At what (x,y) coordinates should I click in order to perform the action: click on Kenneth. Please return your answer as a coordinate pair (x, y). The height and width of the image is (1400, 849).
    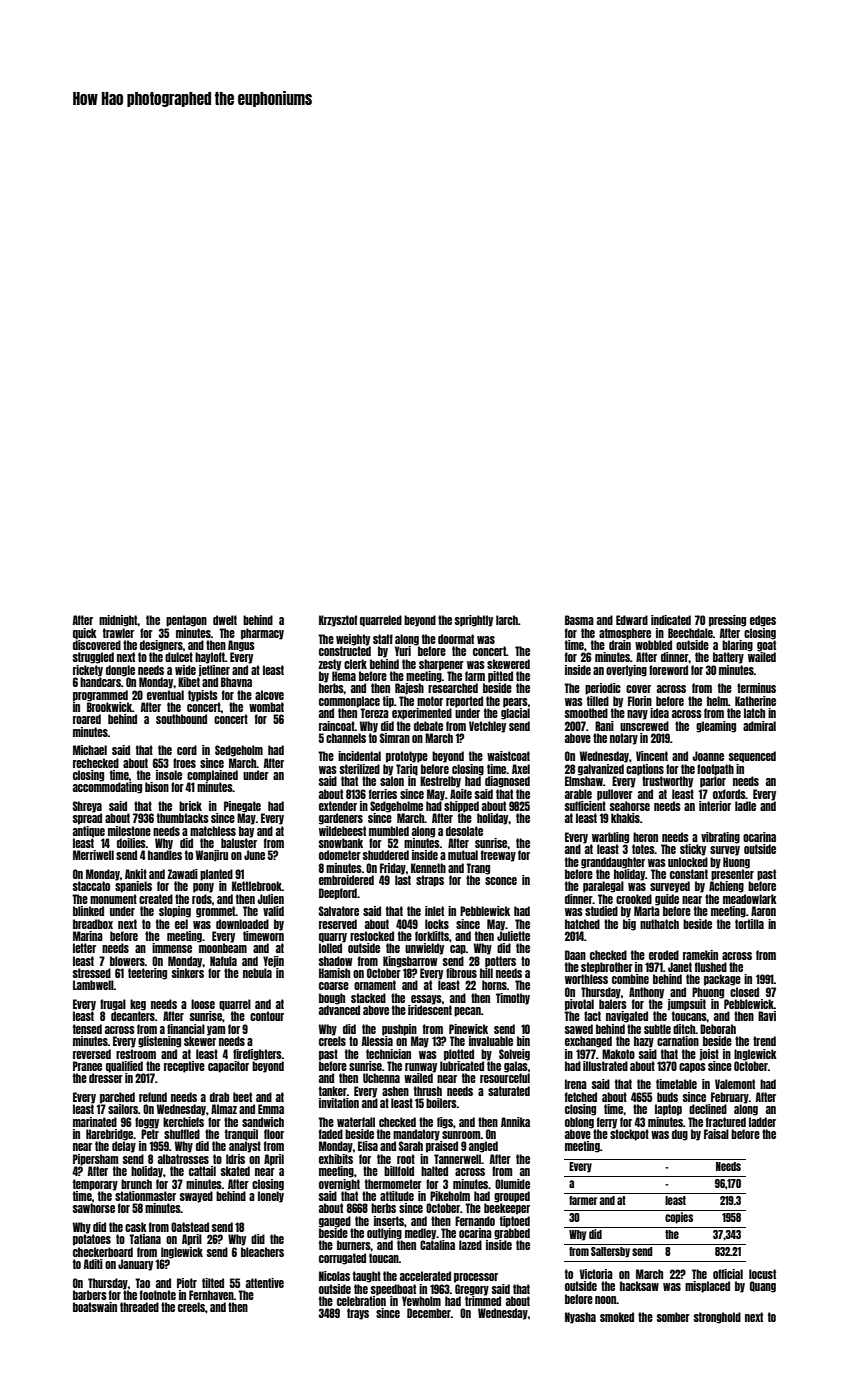
    Looking at the image, I should click on (428, 868).
